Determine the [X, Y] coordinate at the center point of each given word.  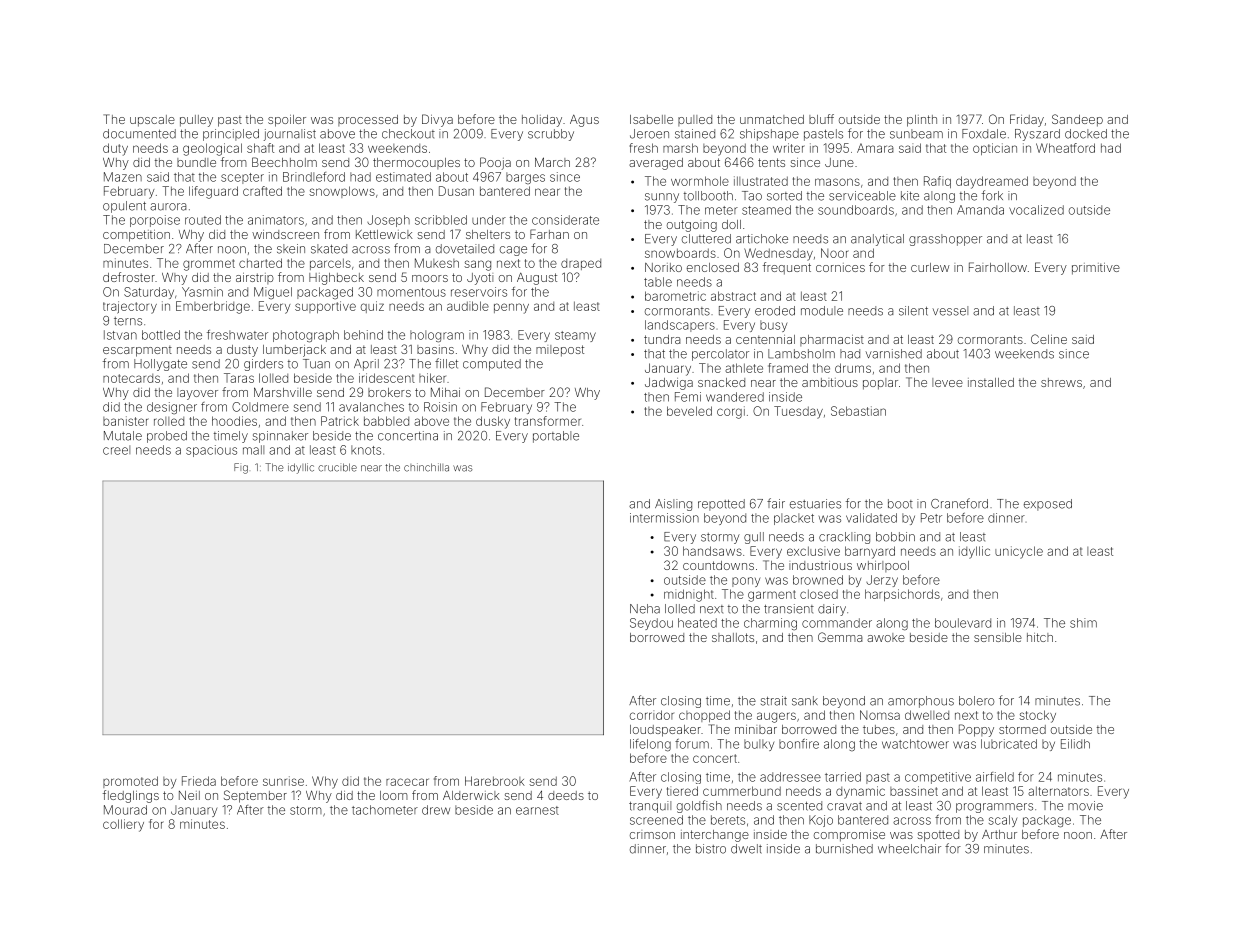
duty [115, 149]
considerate [565, 220]
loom [394, 795]
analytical [877, 240]
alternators [1058, 791]
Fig [241, 468]
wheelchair [909, 849]
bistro [711, 849]
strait [774, 701]
